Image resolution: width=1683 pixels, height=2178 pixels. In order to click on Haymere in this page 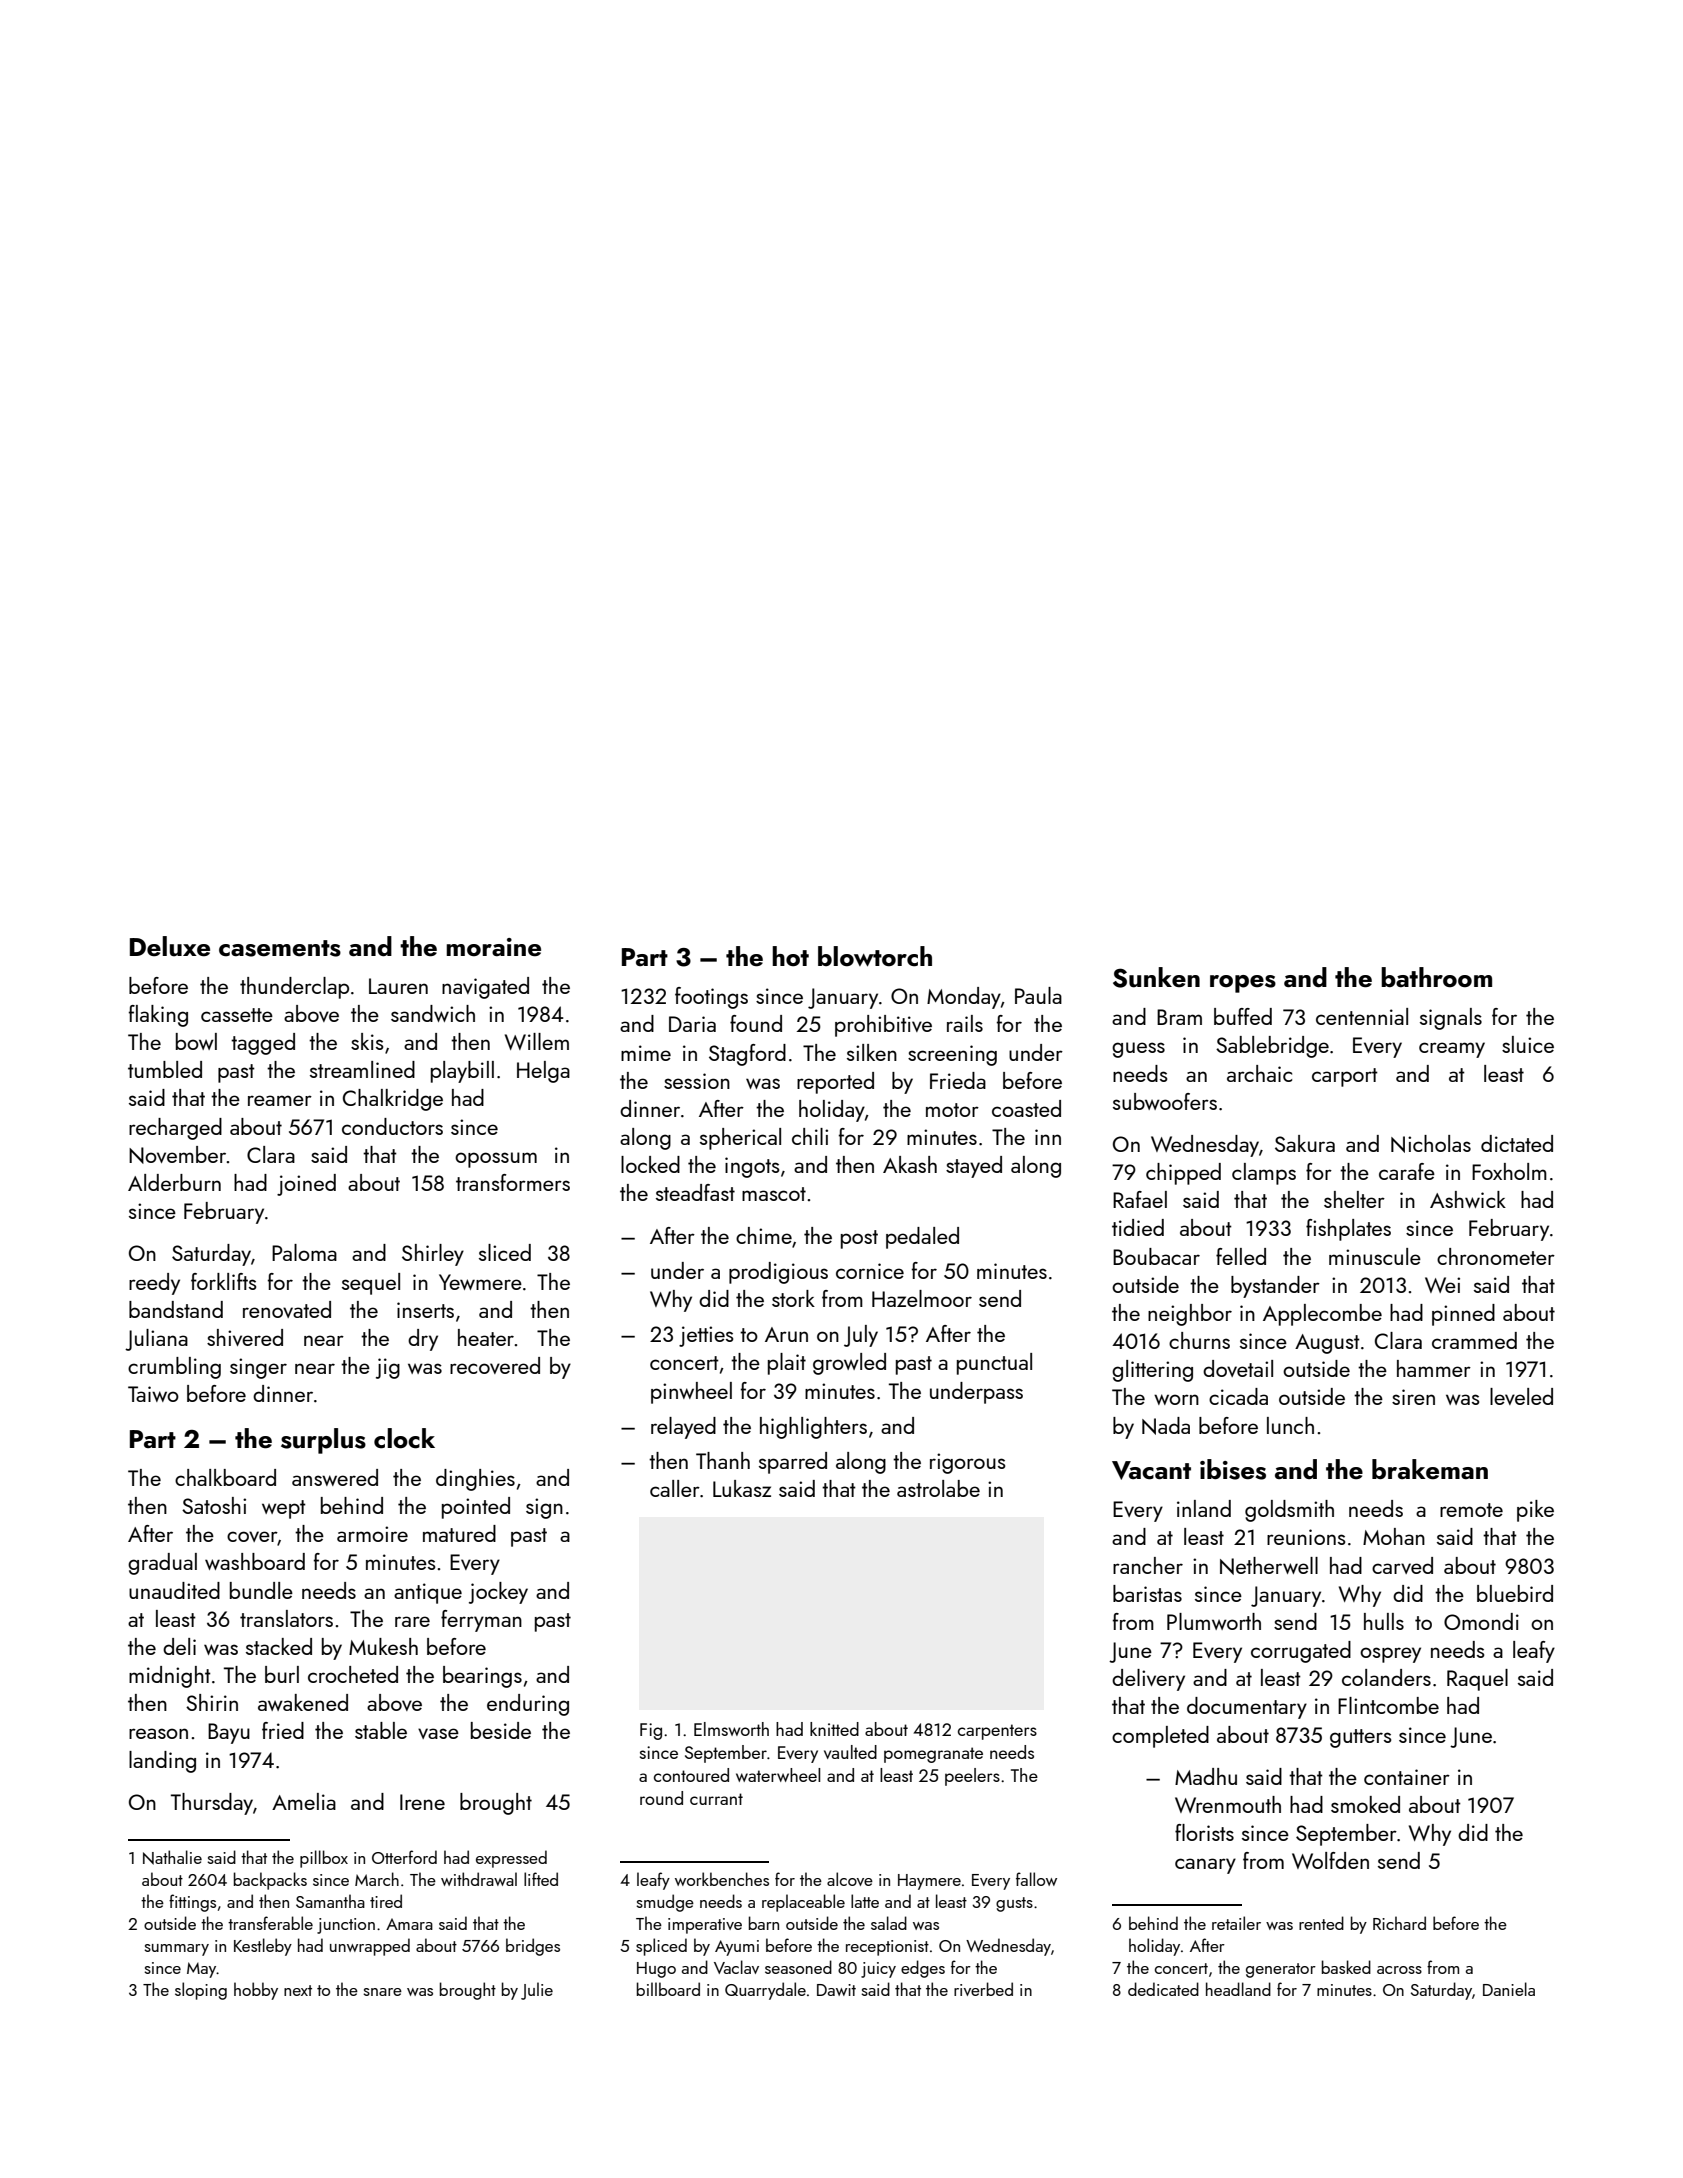, I will do `click(929, 1882)`.
